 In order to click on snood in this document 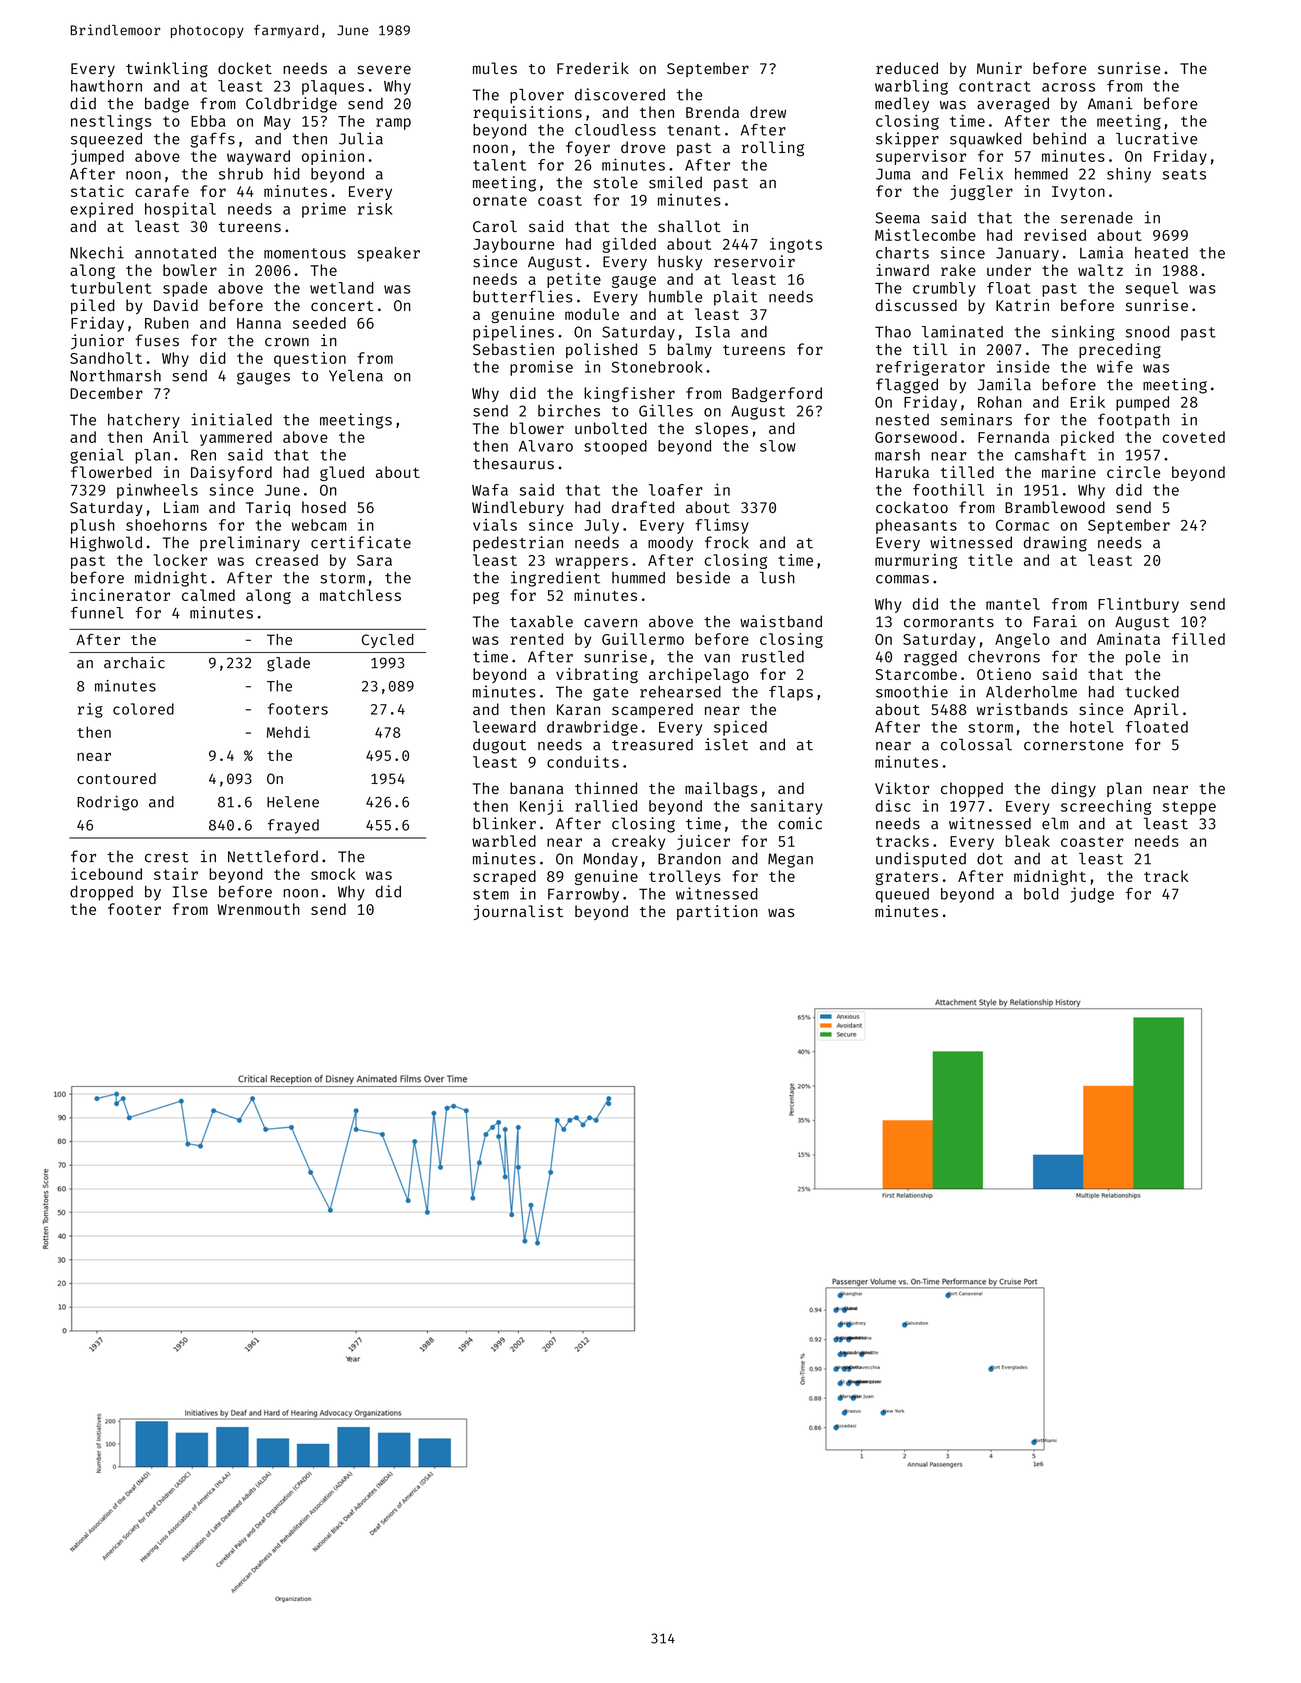, I will do `click(1147, 332)`.
